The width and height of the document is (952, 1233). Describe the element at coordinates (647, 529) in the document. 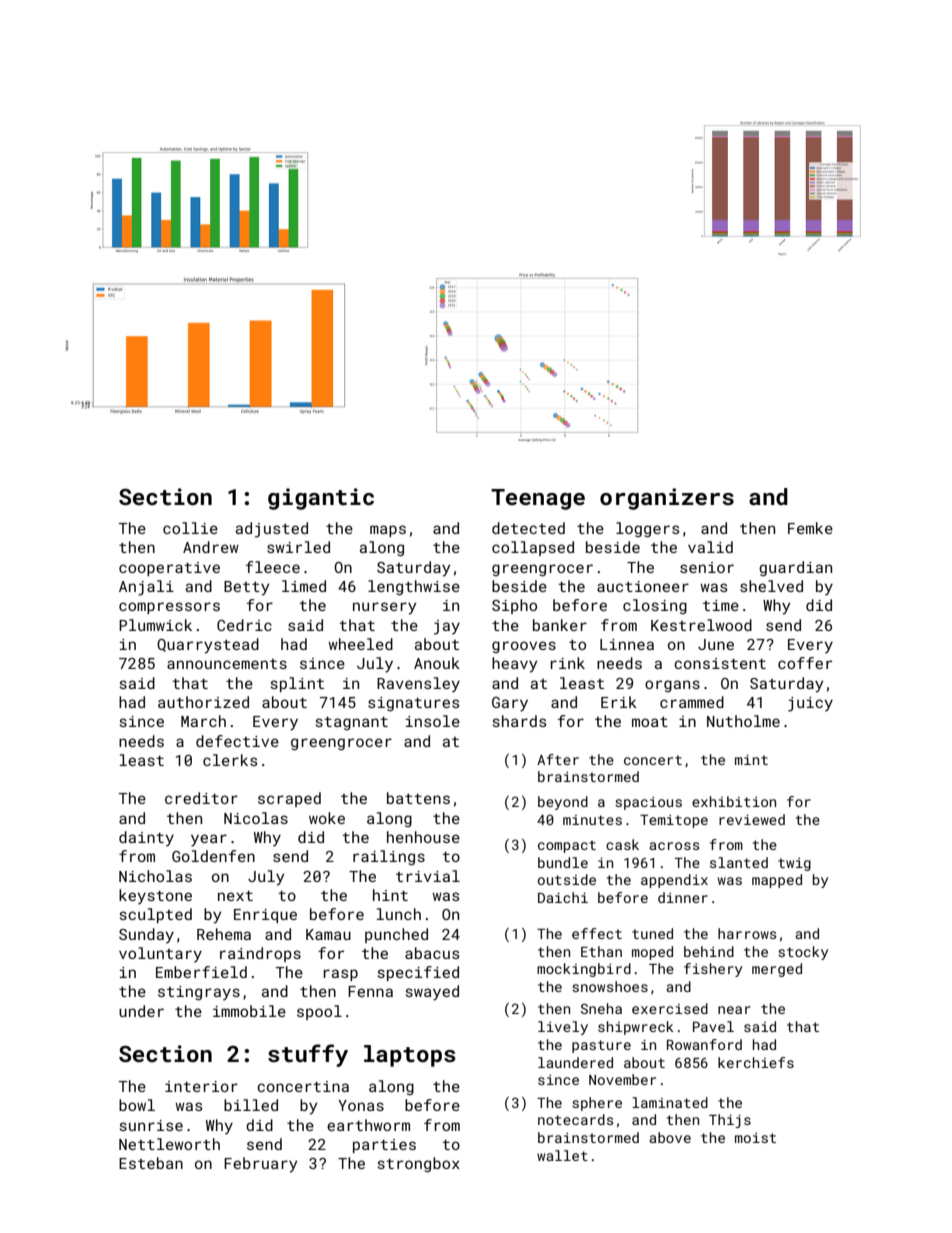

I see `loggers` at that location.
